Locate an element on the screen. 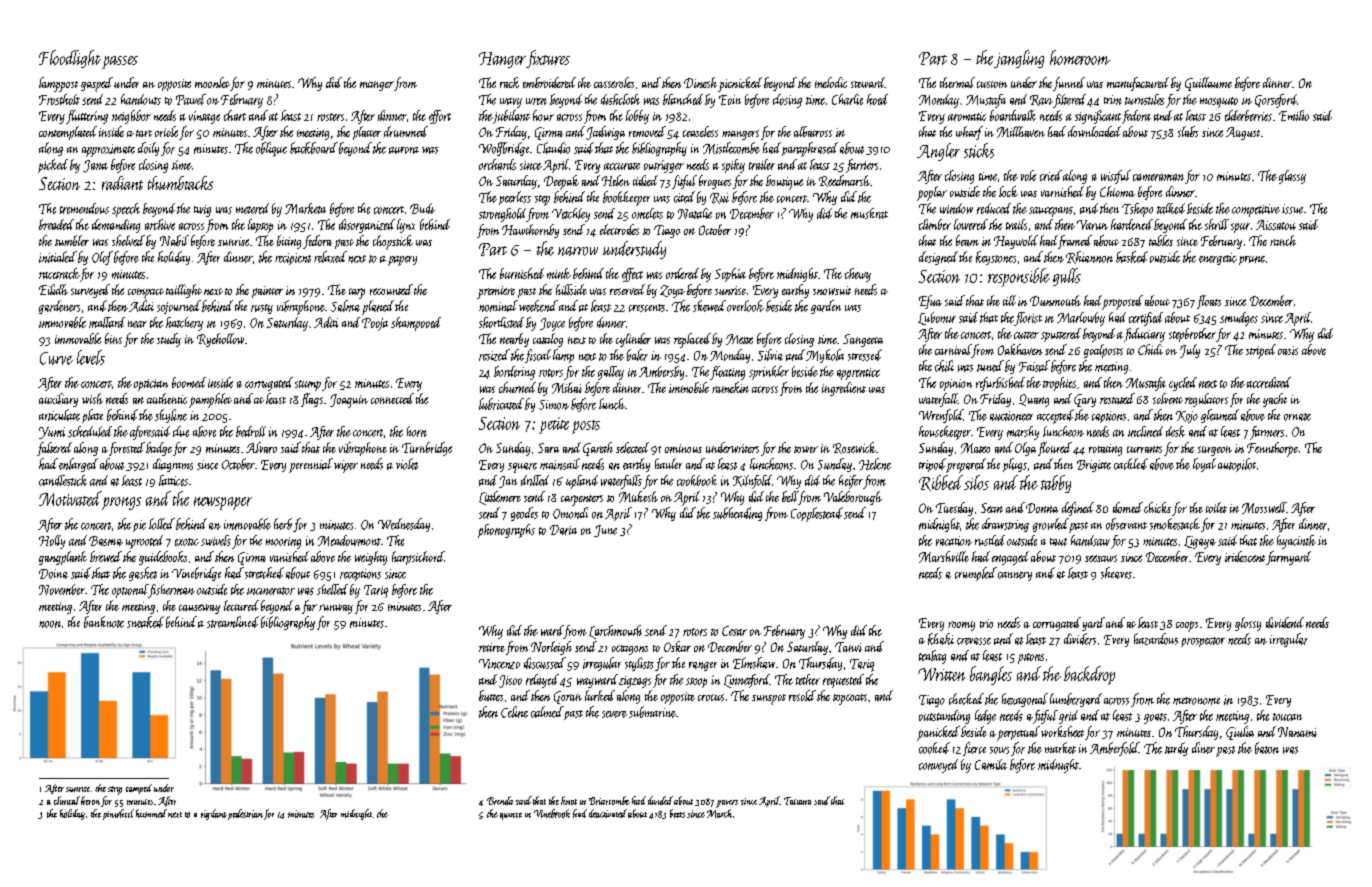  Frostholt is located at coordinates (59, 99).
